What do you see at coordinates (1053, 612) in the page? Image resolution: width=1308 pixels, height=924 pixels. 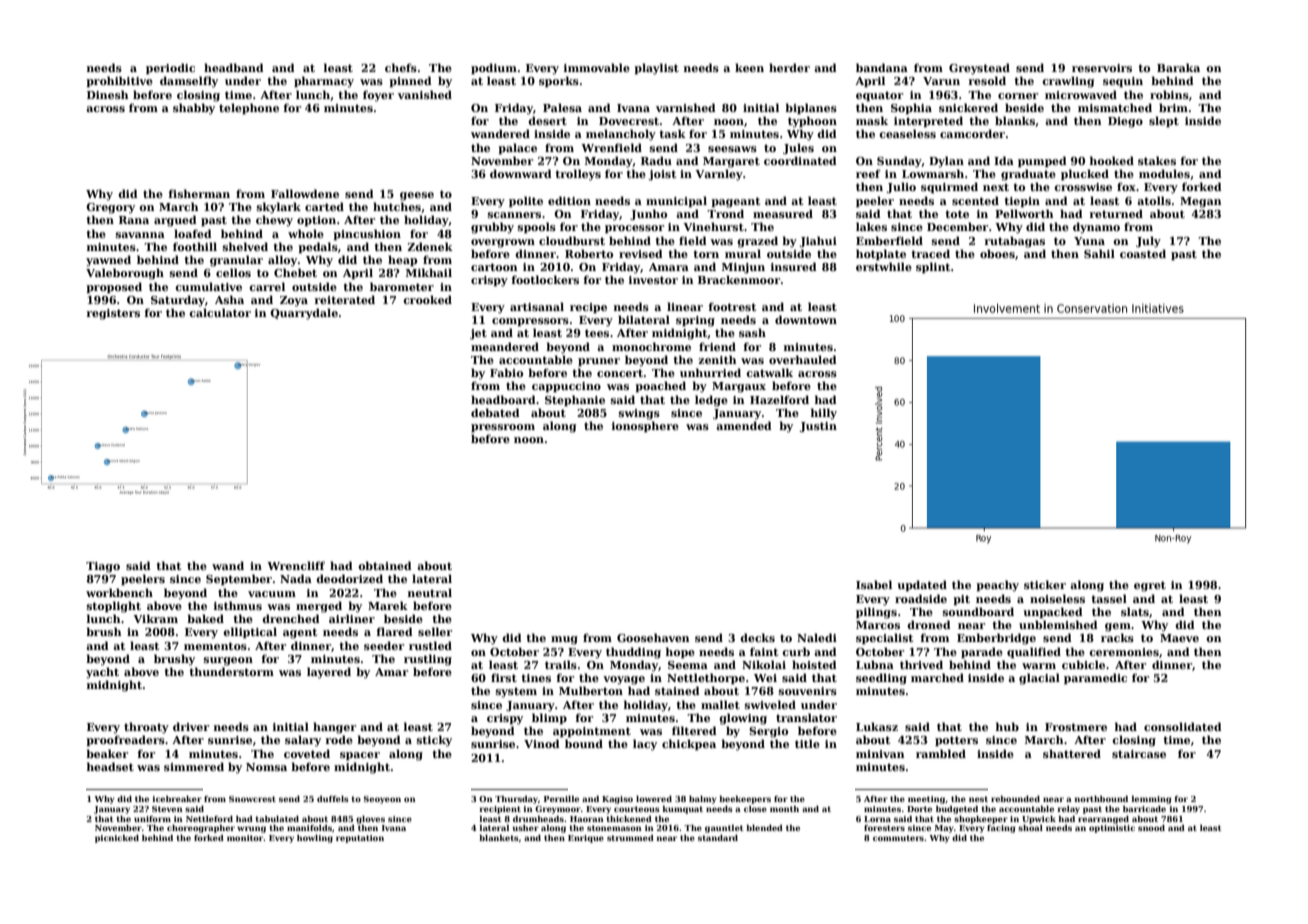 I see `unpacked` at bounding box center [1053, 612].
